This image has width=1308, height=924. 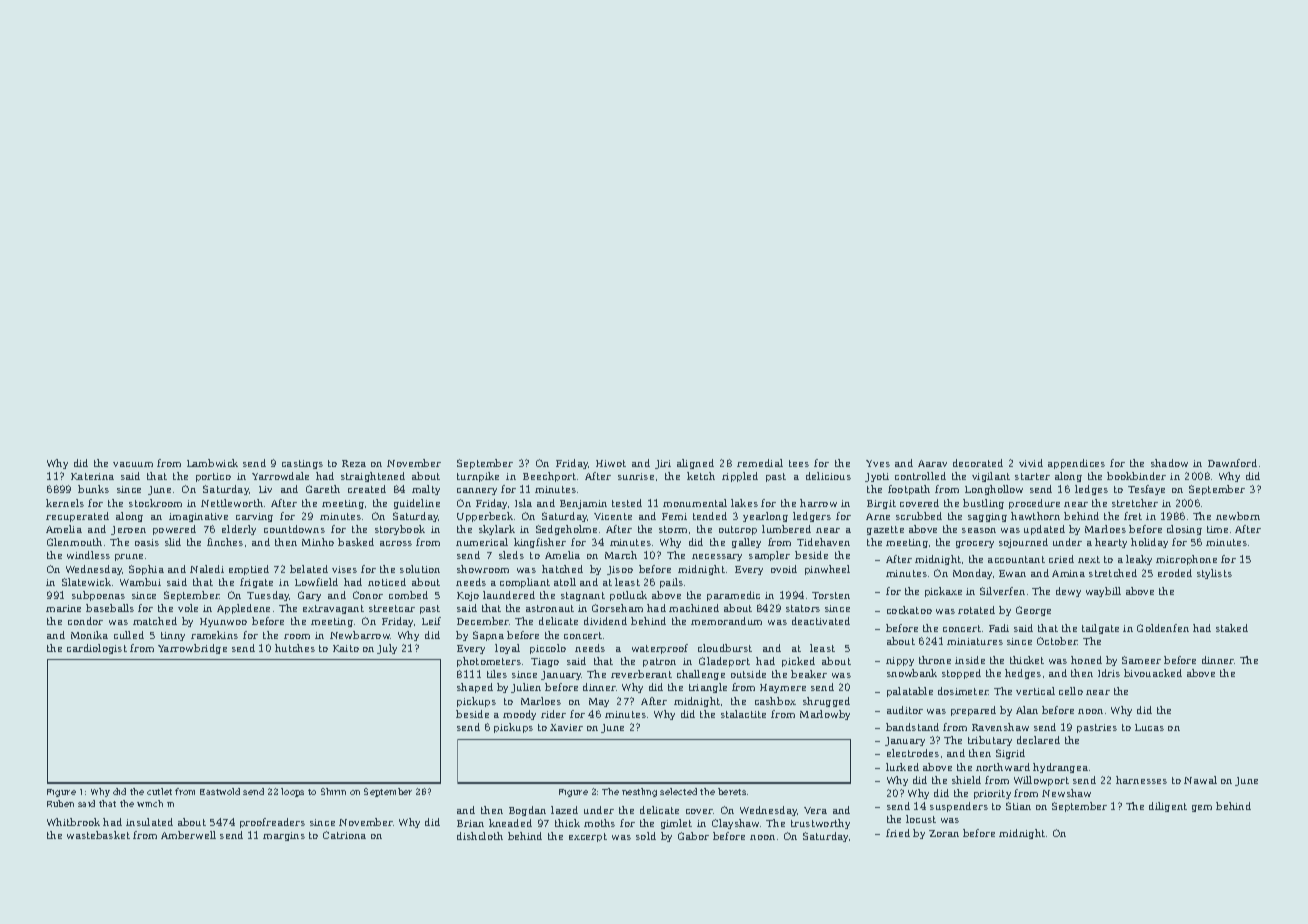 What do you see at coordinates (620, 570) in the image?
I see `Jisoo` at bounding box center [620, 570].
